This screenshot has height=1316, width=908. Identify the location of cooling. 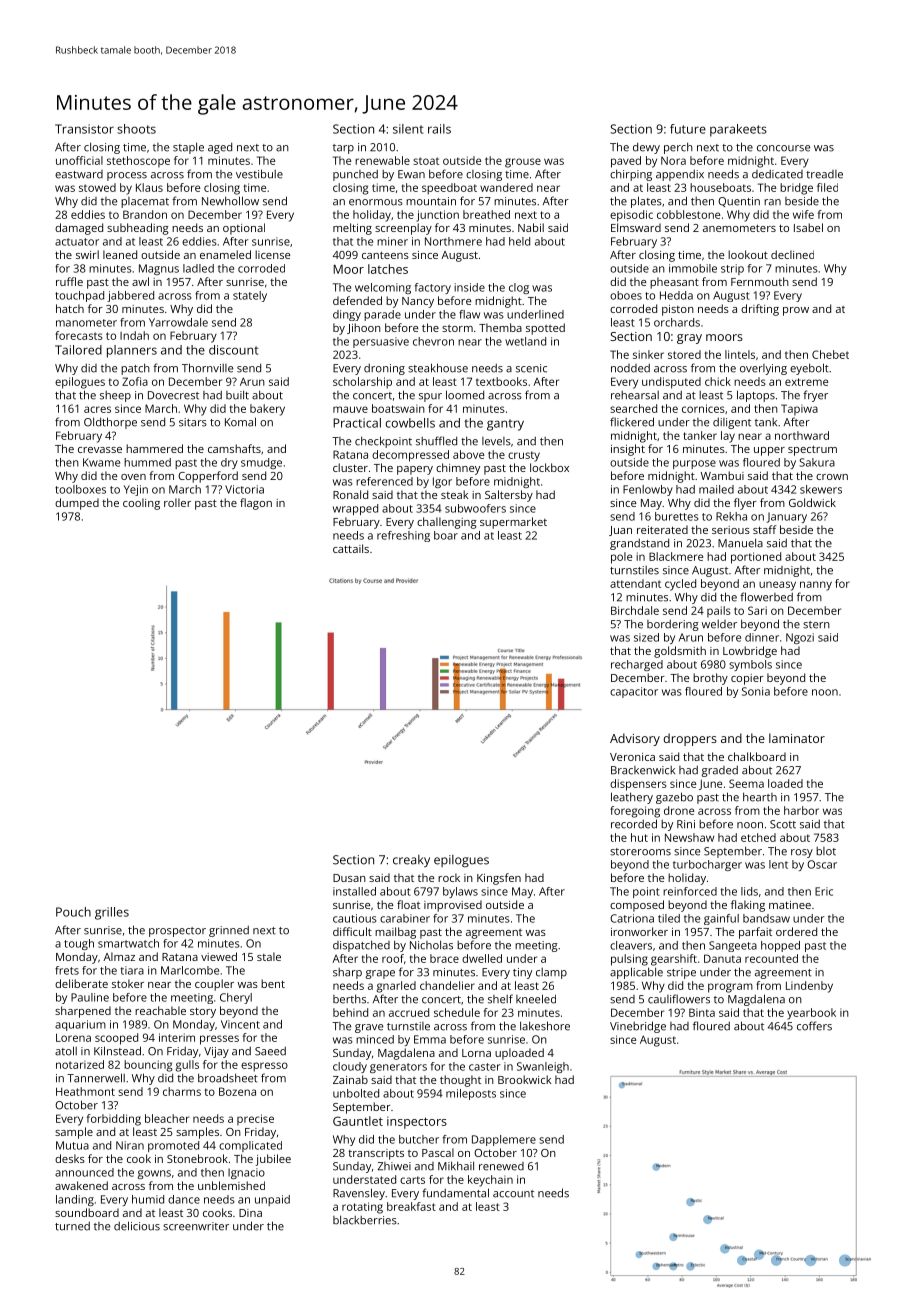
(141, 504).
